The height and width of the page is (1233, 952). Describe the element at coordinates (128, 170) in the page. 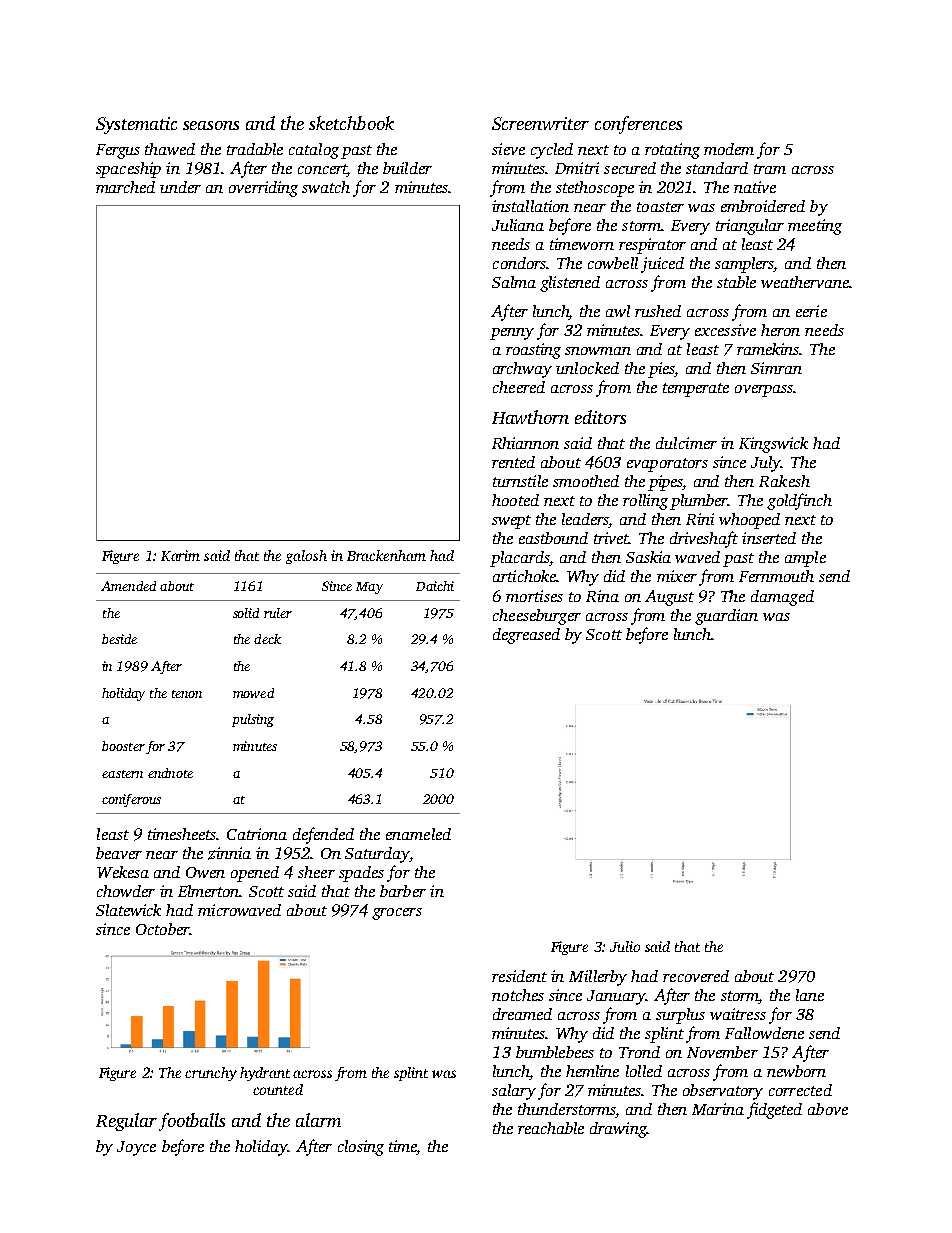

I see `spaceship` at that location.
